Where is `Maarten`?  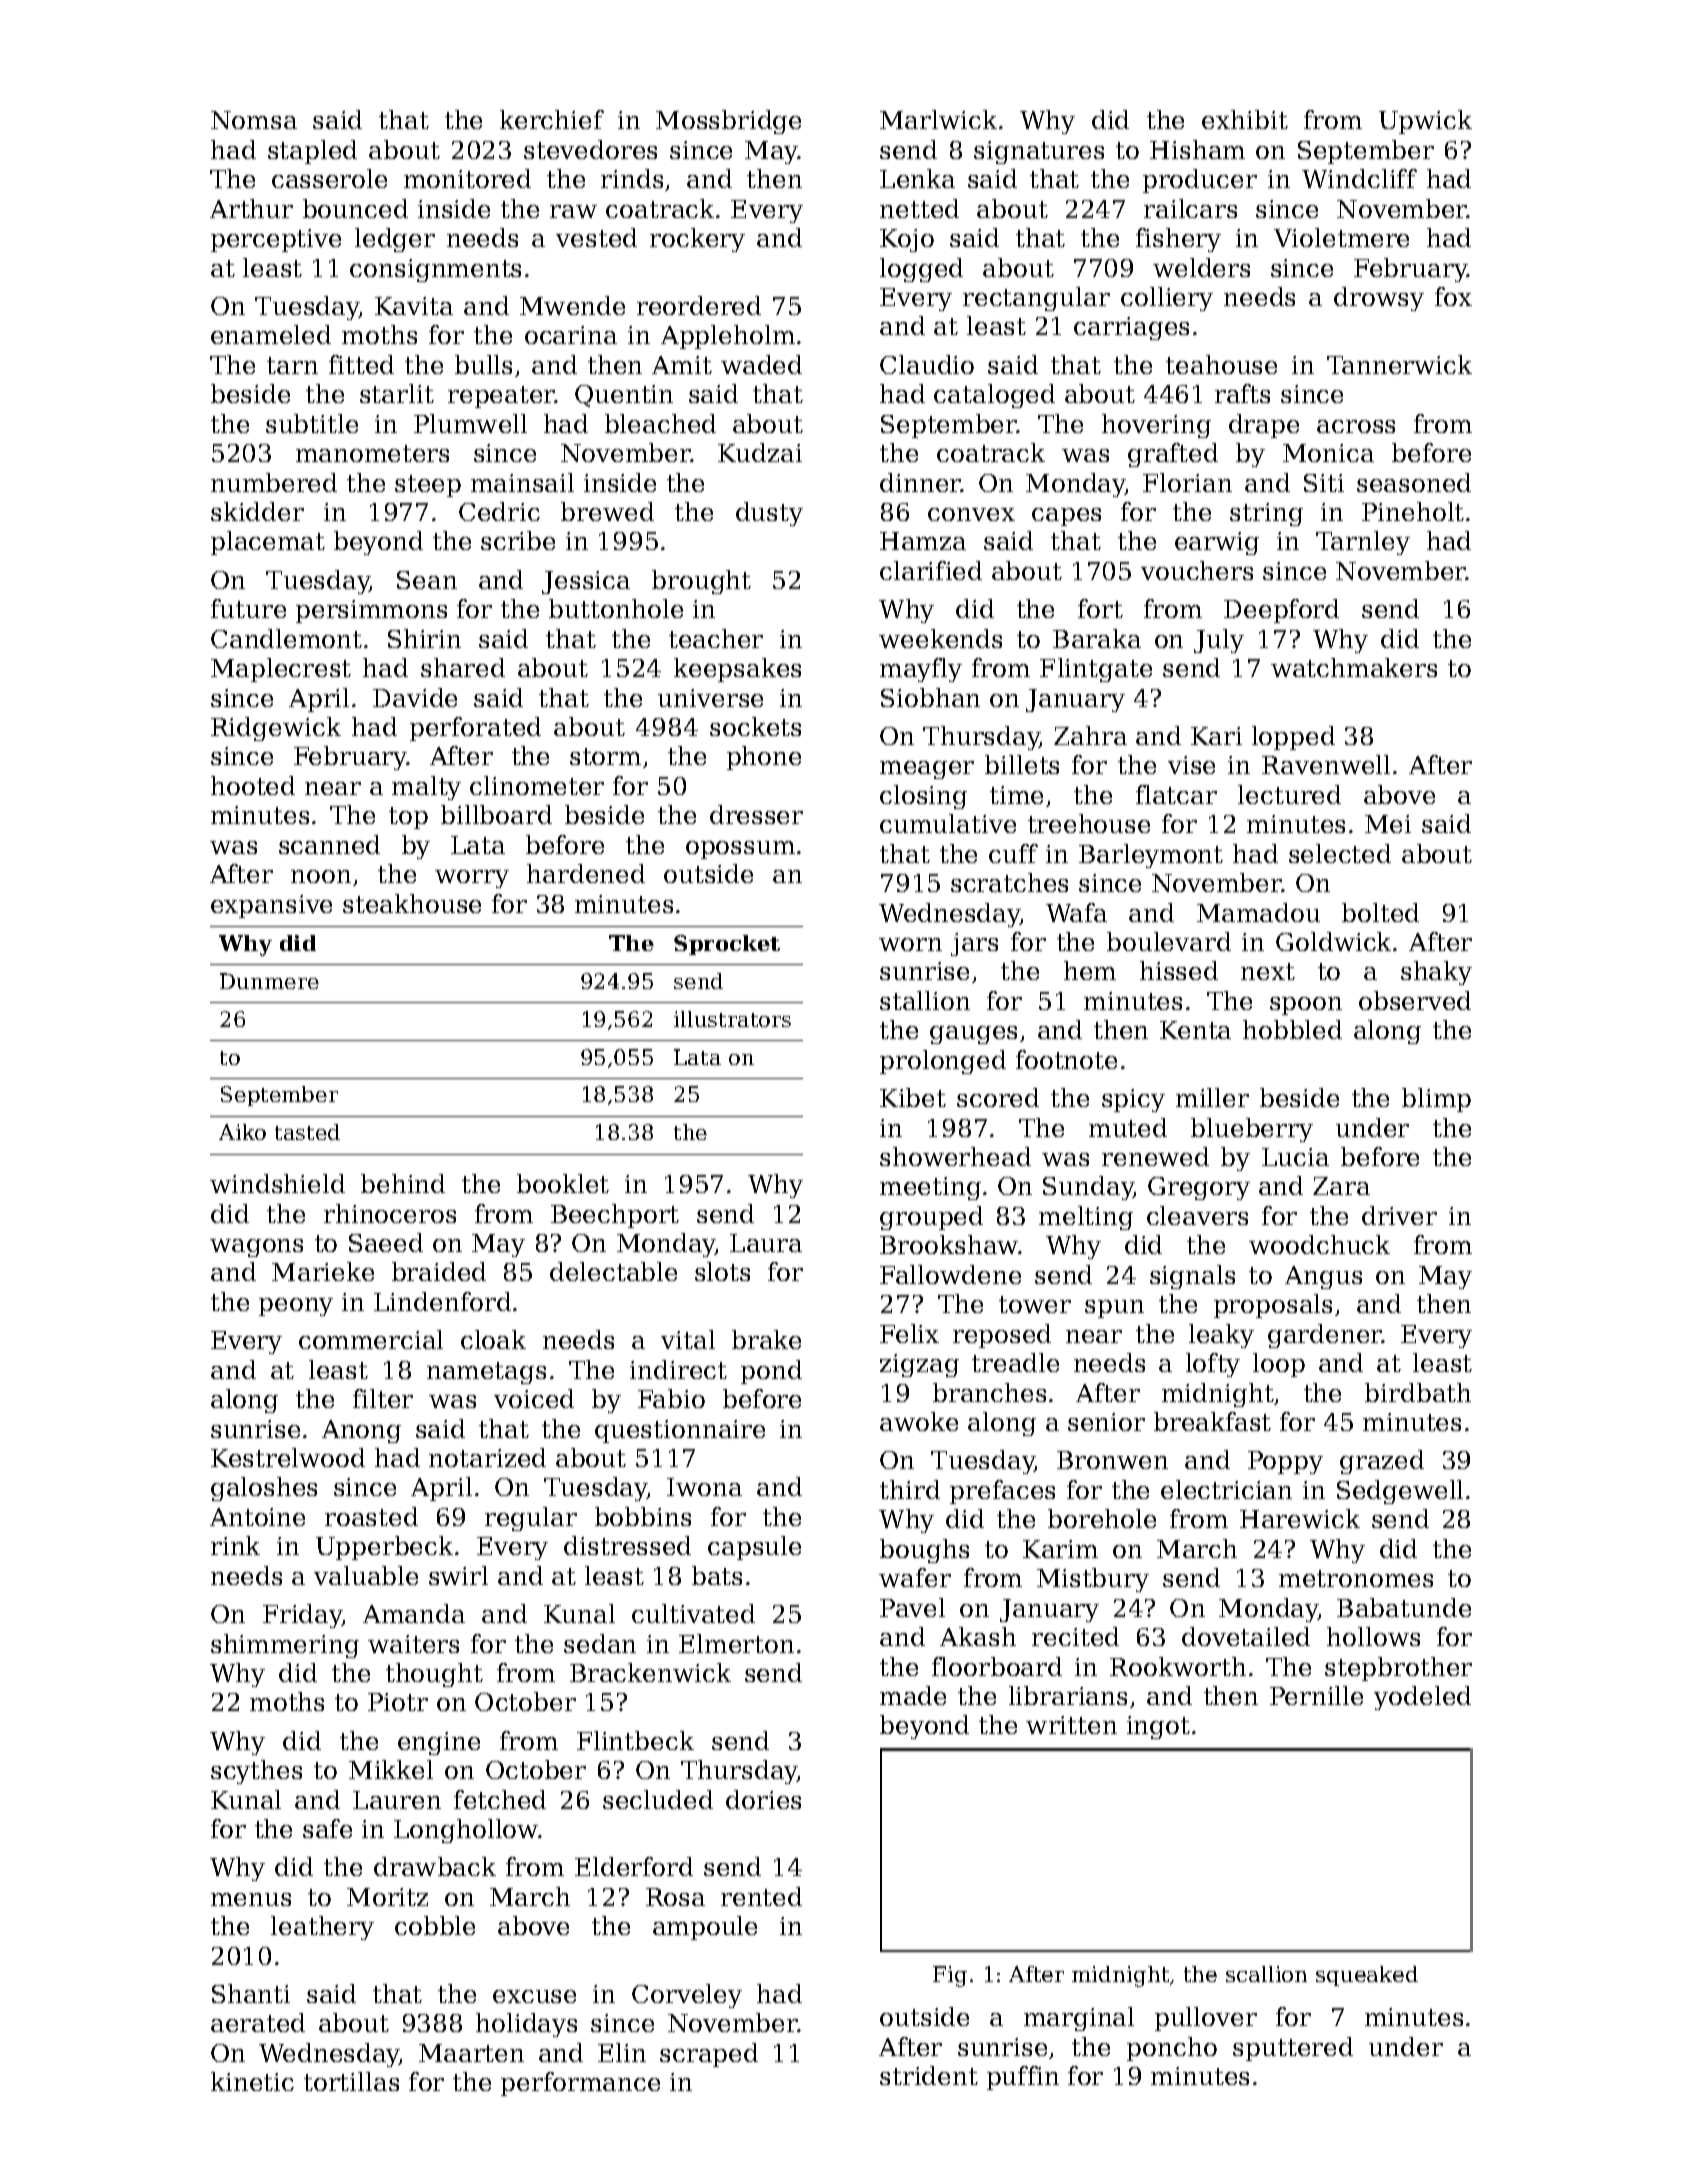
Maarten is located at coordinates (471, 2053).
